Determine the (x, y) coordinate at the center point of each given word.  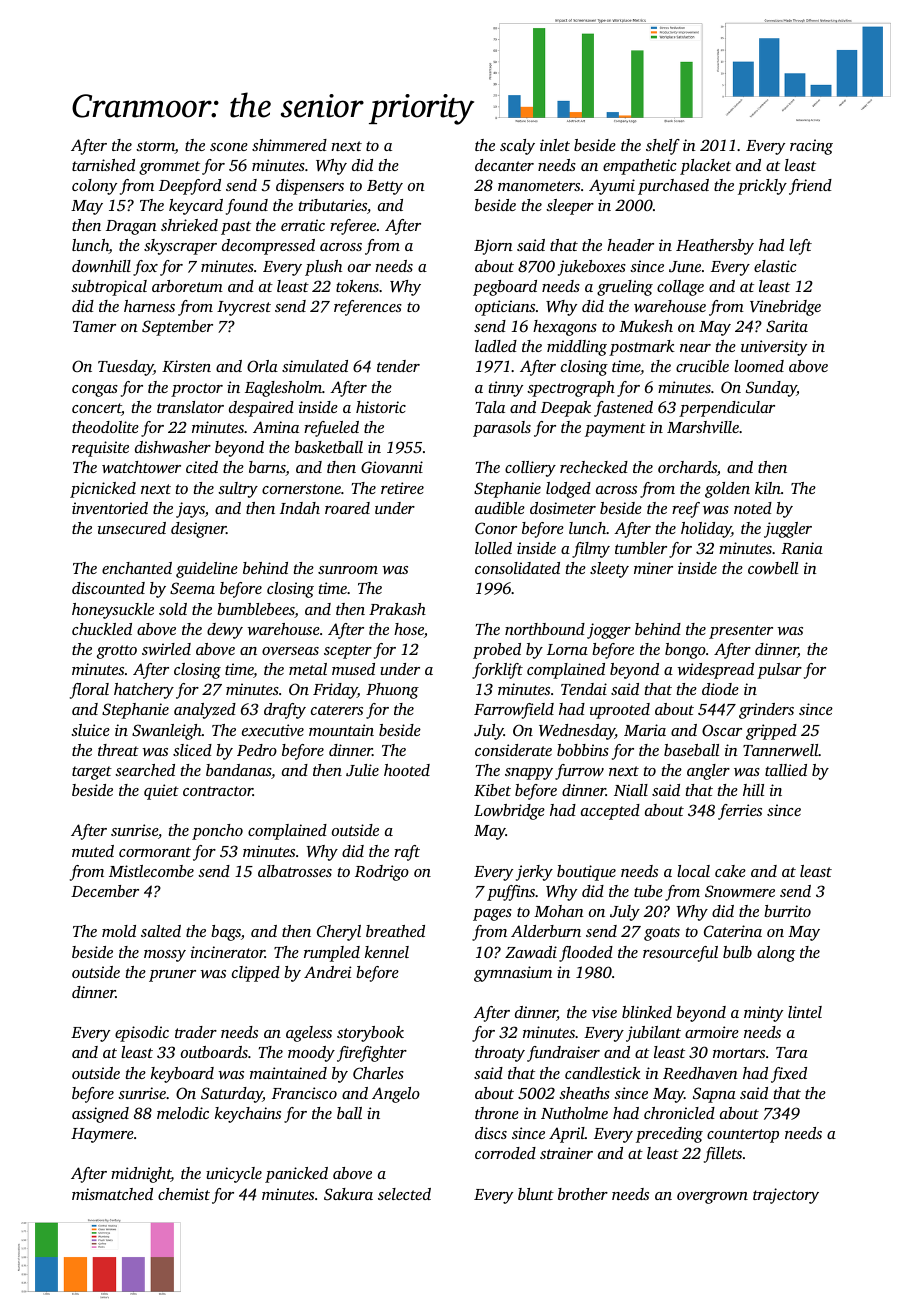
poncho (217, 832)
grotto (117, 652)
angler (708, 772)
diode (720, 689)
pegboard (505, 288)
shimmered (289, 145)
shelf (663, 147)
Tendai (584, 689)
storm (155, 147)
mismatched (112, 1194)
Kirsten (186, 366)
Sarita (787, 326)
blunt (536, 1194)
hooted (407, 770)
